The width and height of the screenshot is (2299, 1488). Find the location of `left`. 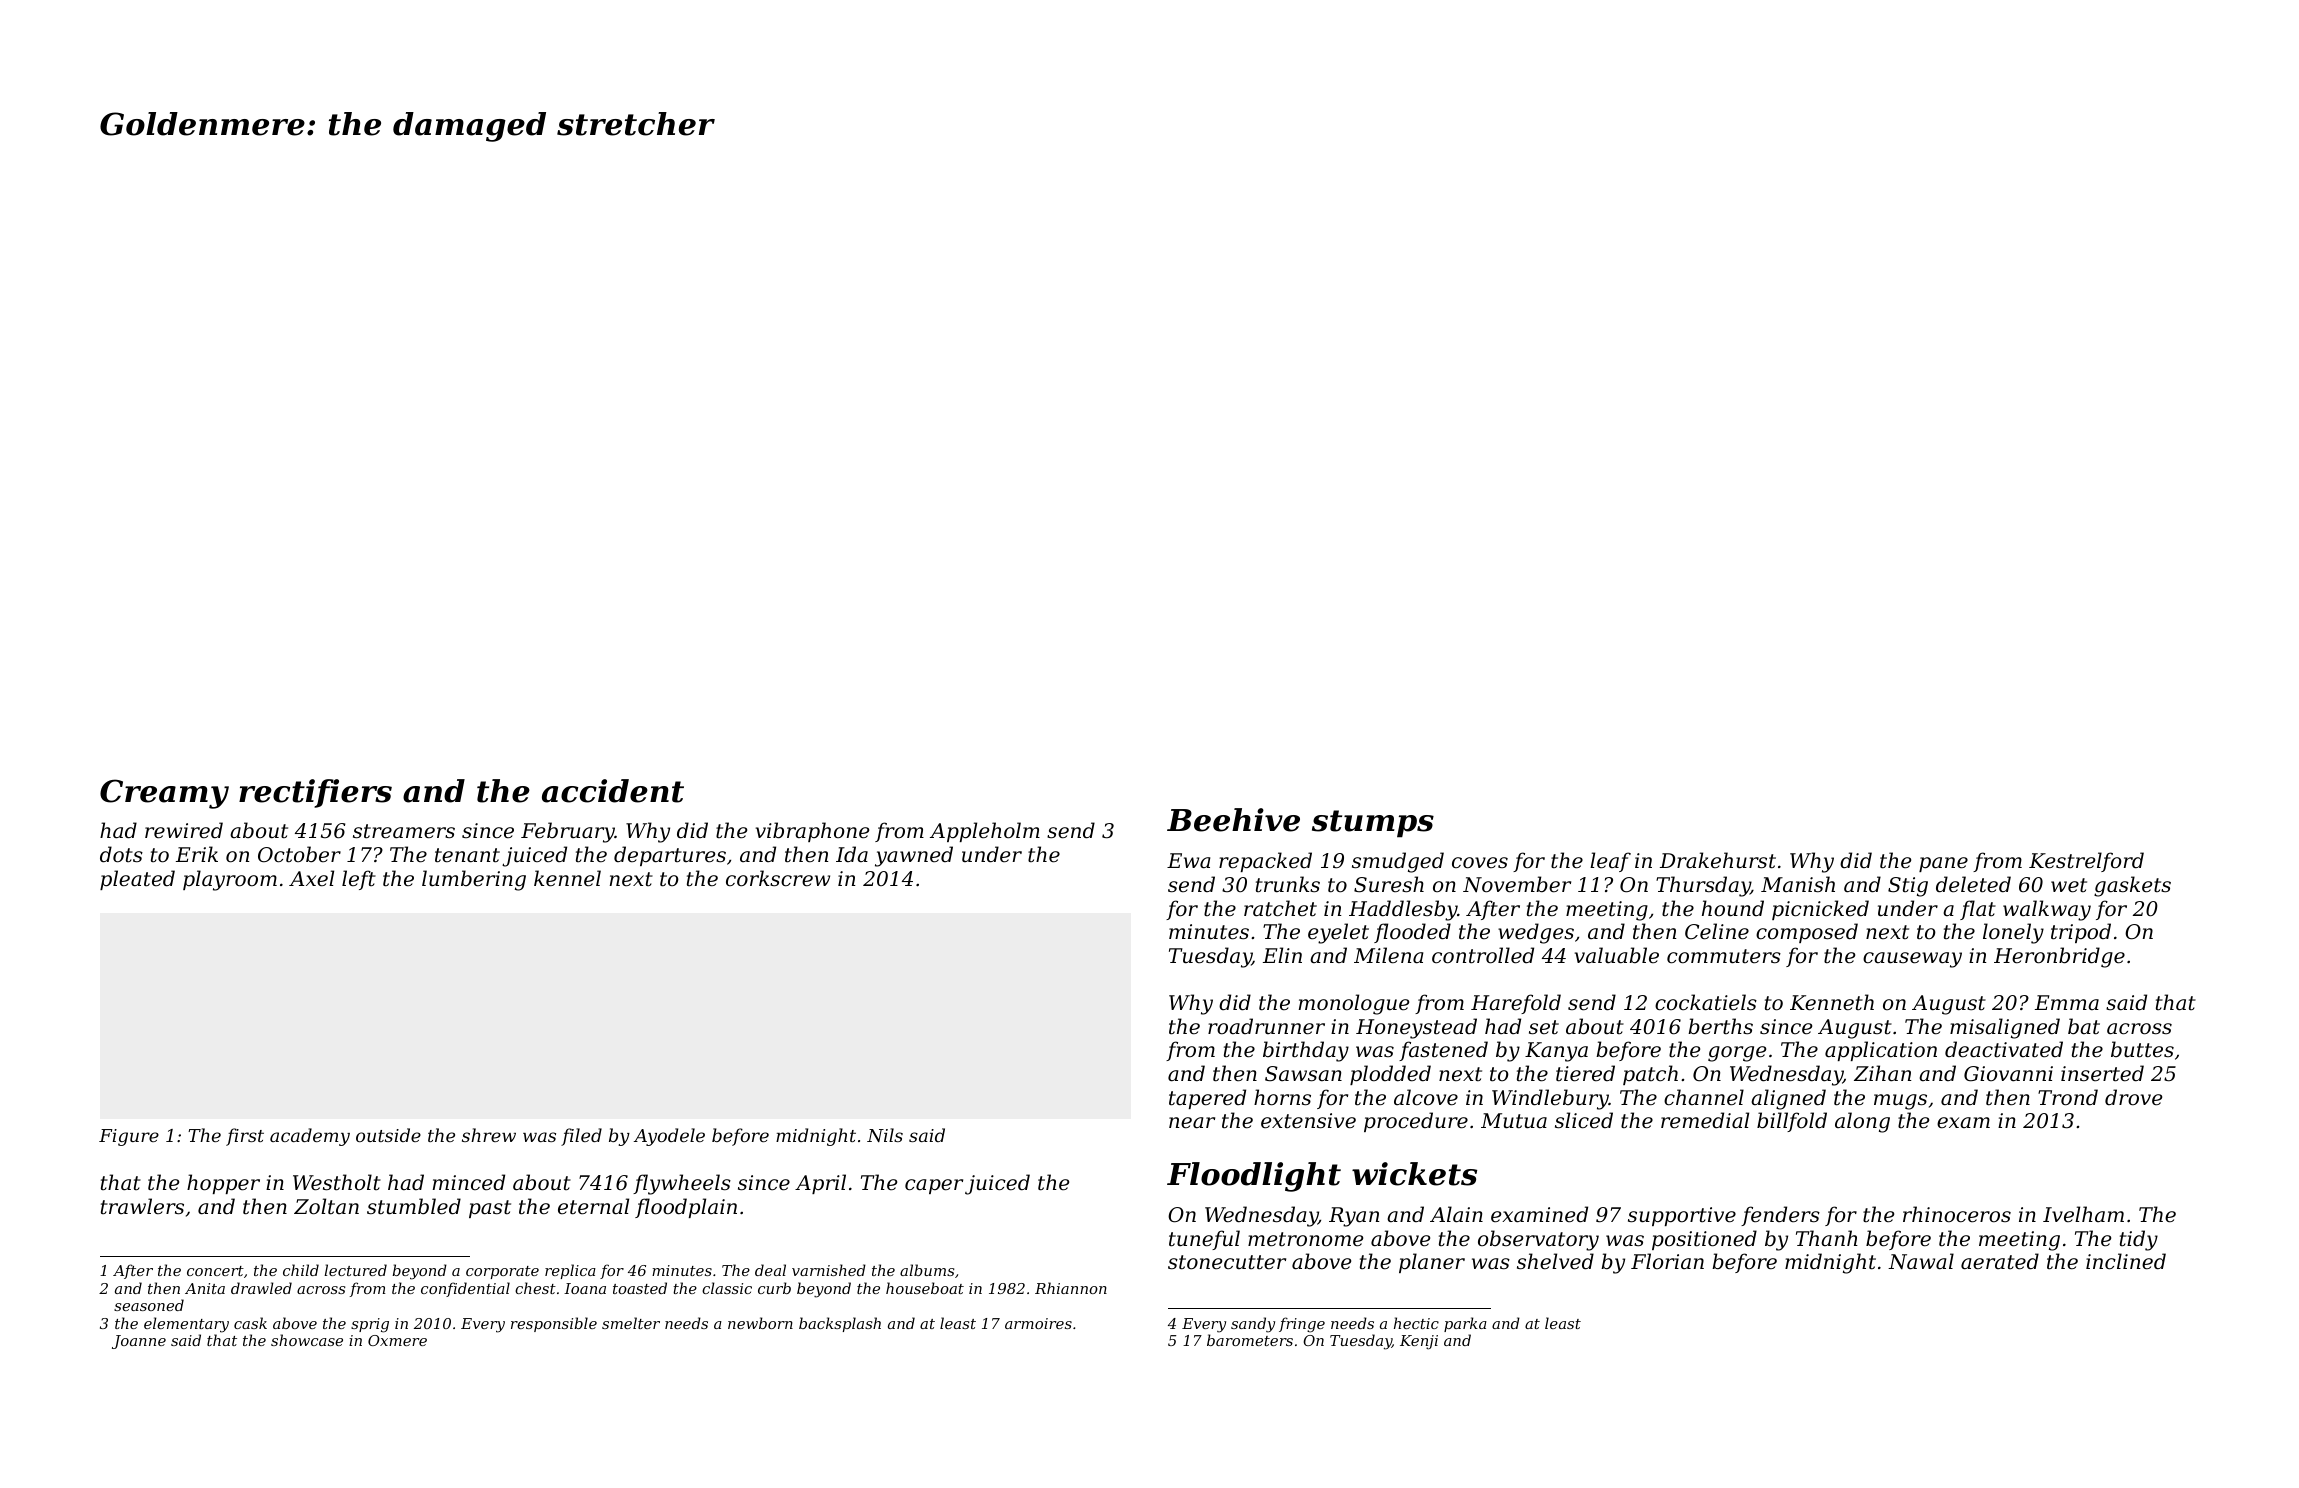

left is located at coordinates (359, 880).
